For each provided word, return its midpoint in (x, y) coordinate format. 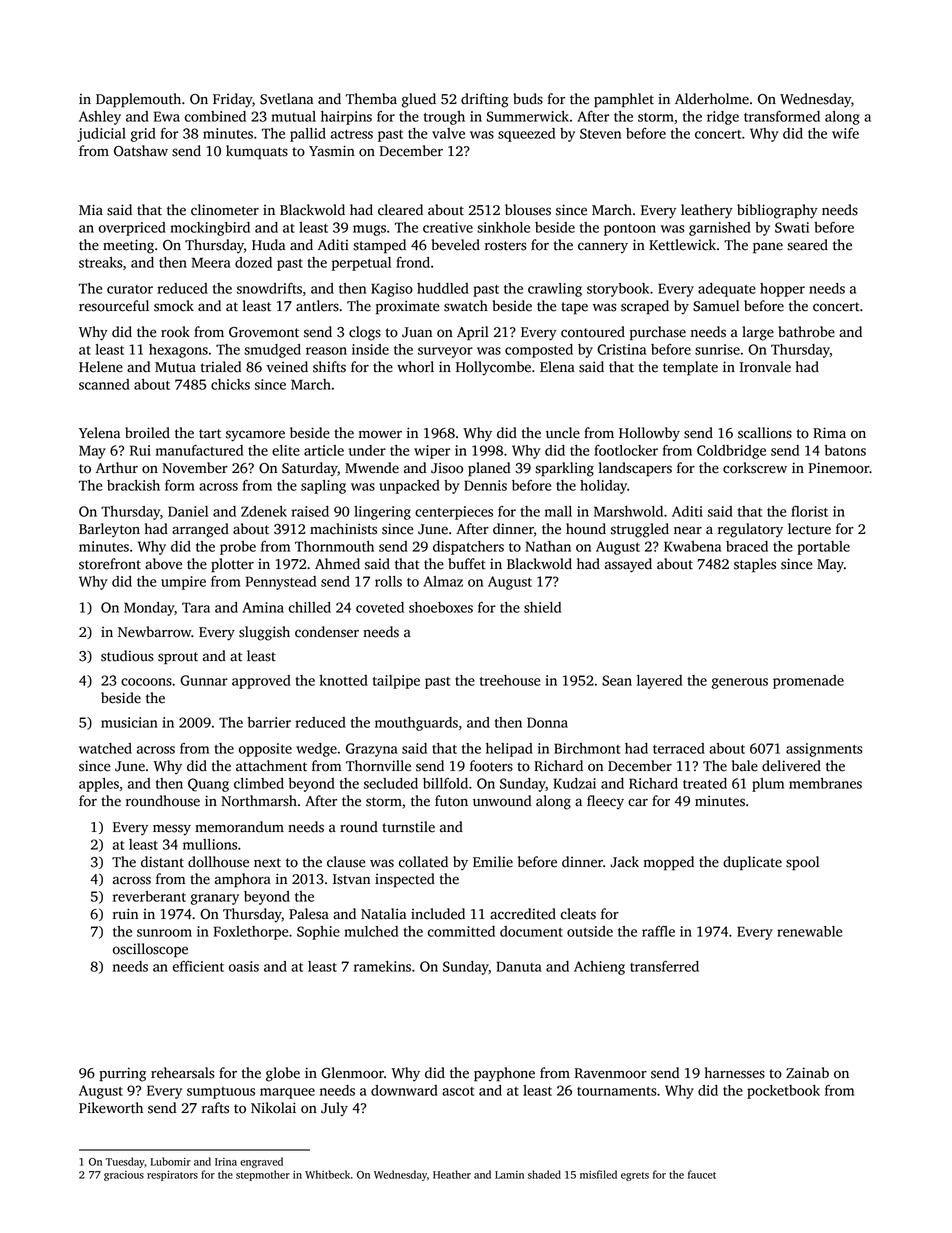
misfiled (598, 1174)
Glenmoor (352, 1073)
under (367, 450)
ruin (125, 914)
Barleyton (109, 530)
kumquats (257, 152)
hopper (782, 290)
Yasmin (332, 151)
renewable (809, 931)
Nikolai (273, 1108)
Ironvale (765, 367)
